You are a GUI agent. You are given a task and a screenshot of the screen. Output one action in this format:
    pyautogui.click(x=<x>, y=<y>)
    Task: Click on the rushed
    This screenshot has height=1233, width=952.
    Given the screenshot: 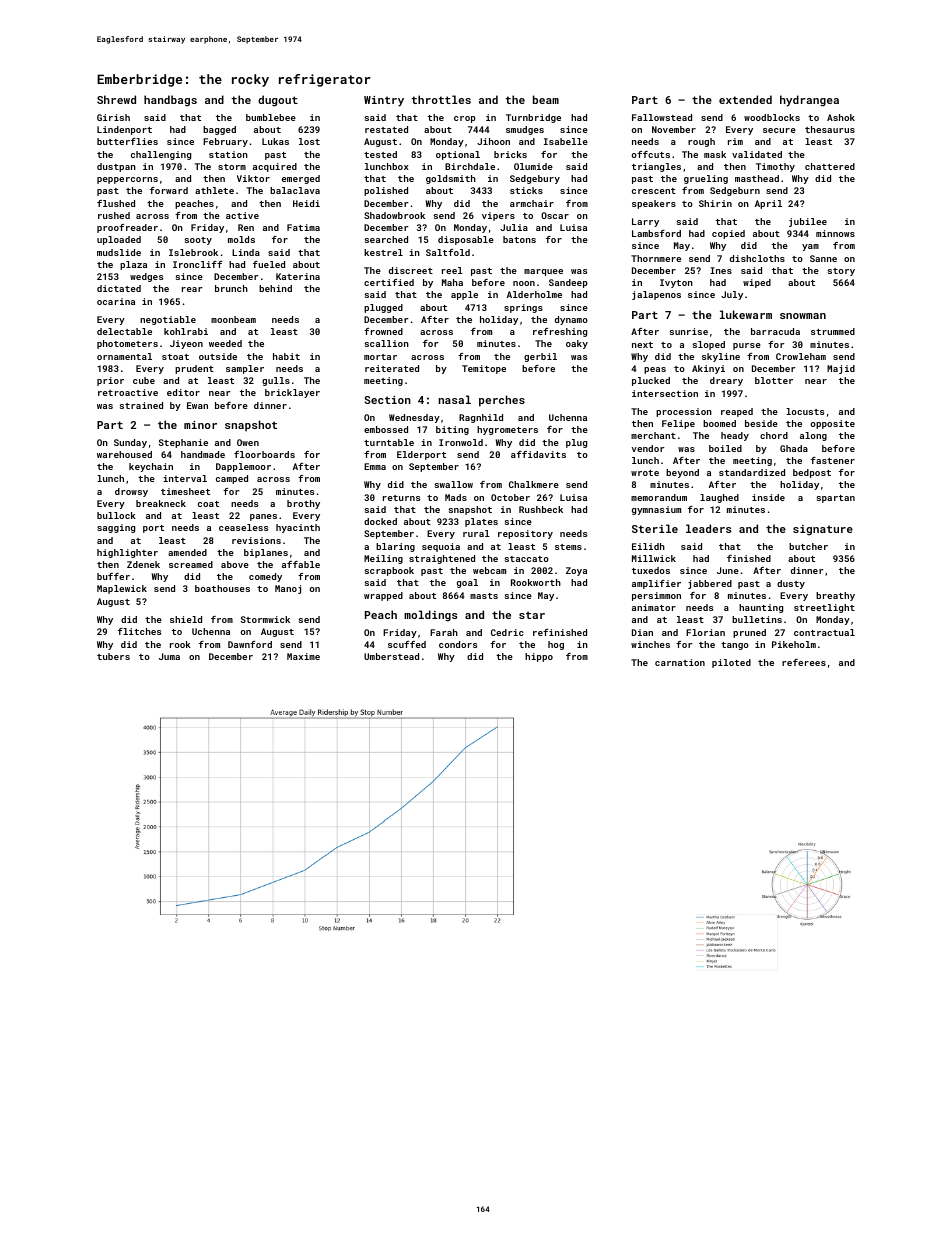 What is the action you would take?
    pyautogui.click(x=114, y=215)
